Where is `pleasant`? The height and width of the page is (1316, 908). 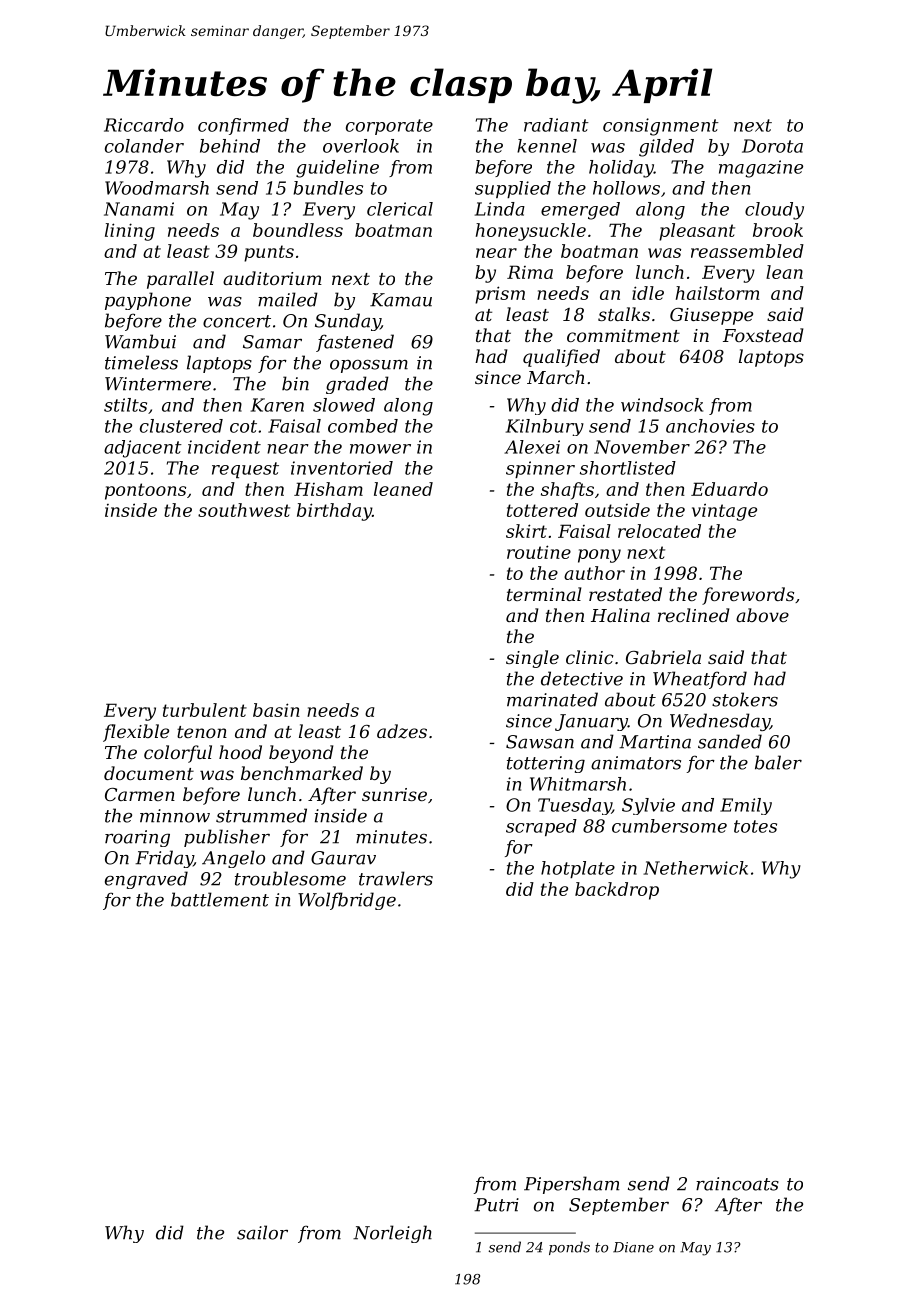 pleasant is located at coordinates (697, 232).
